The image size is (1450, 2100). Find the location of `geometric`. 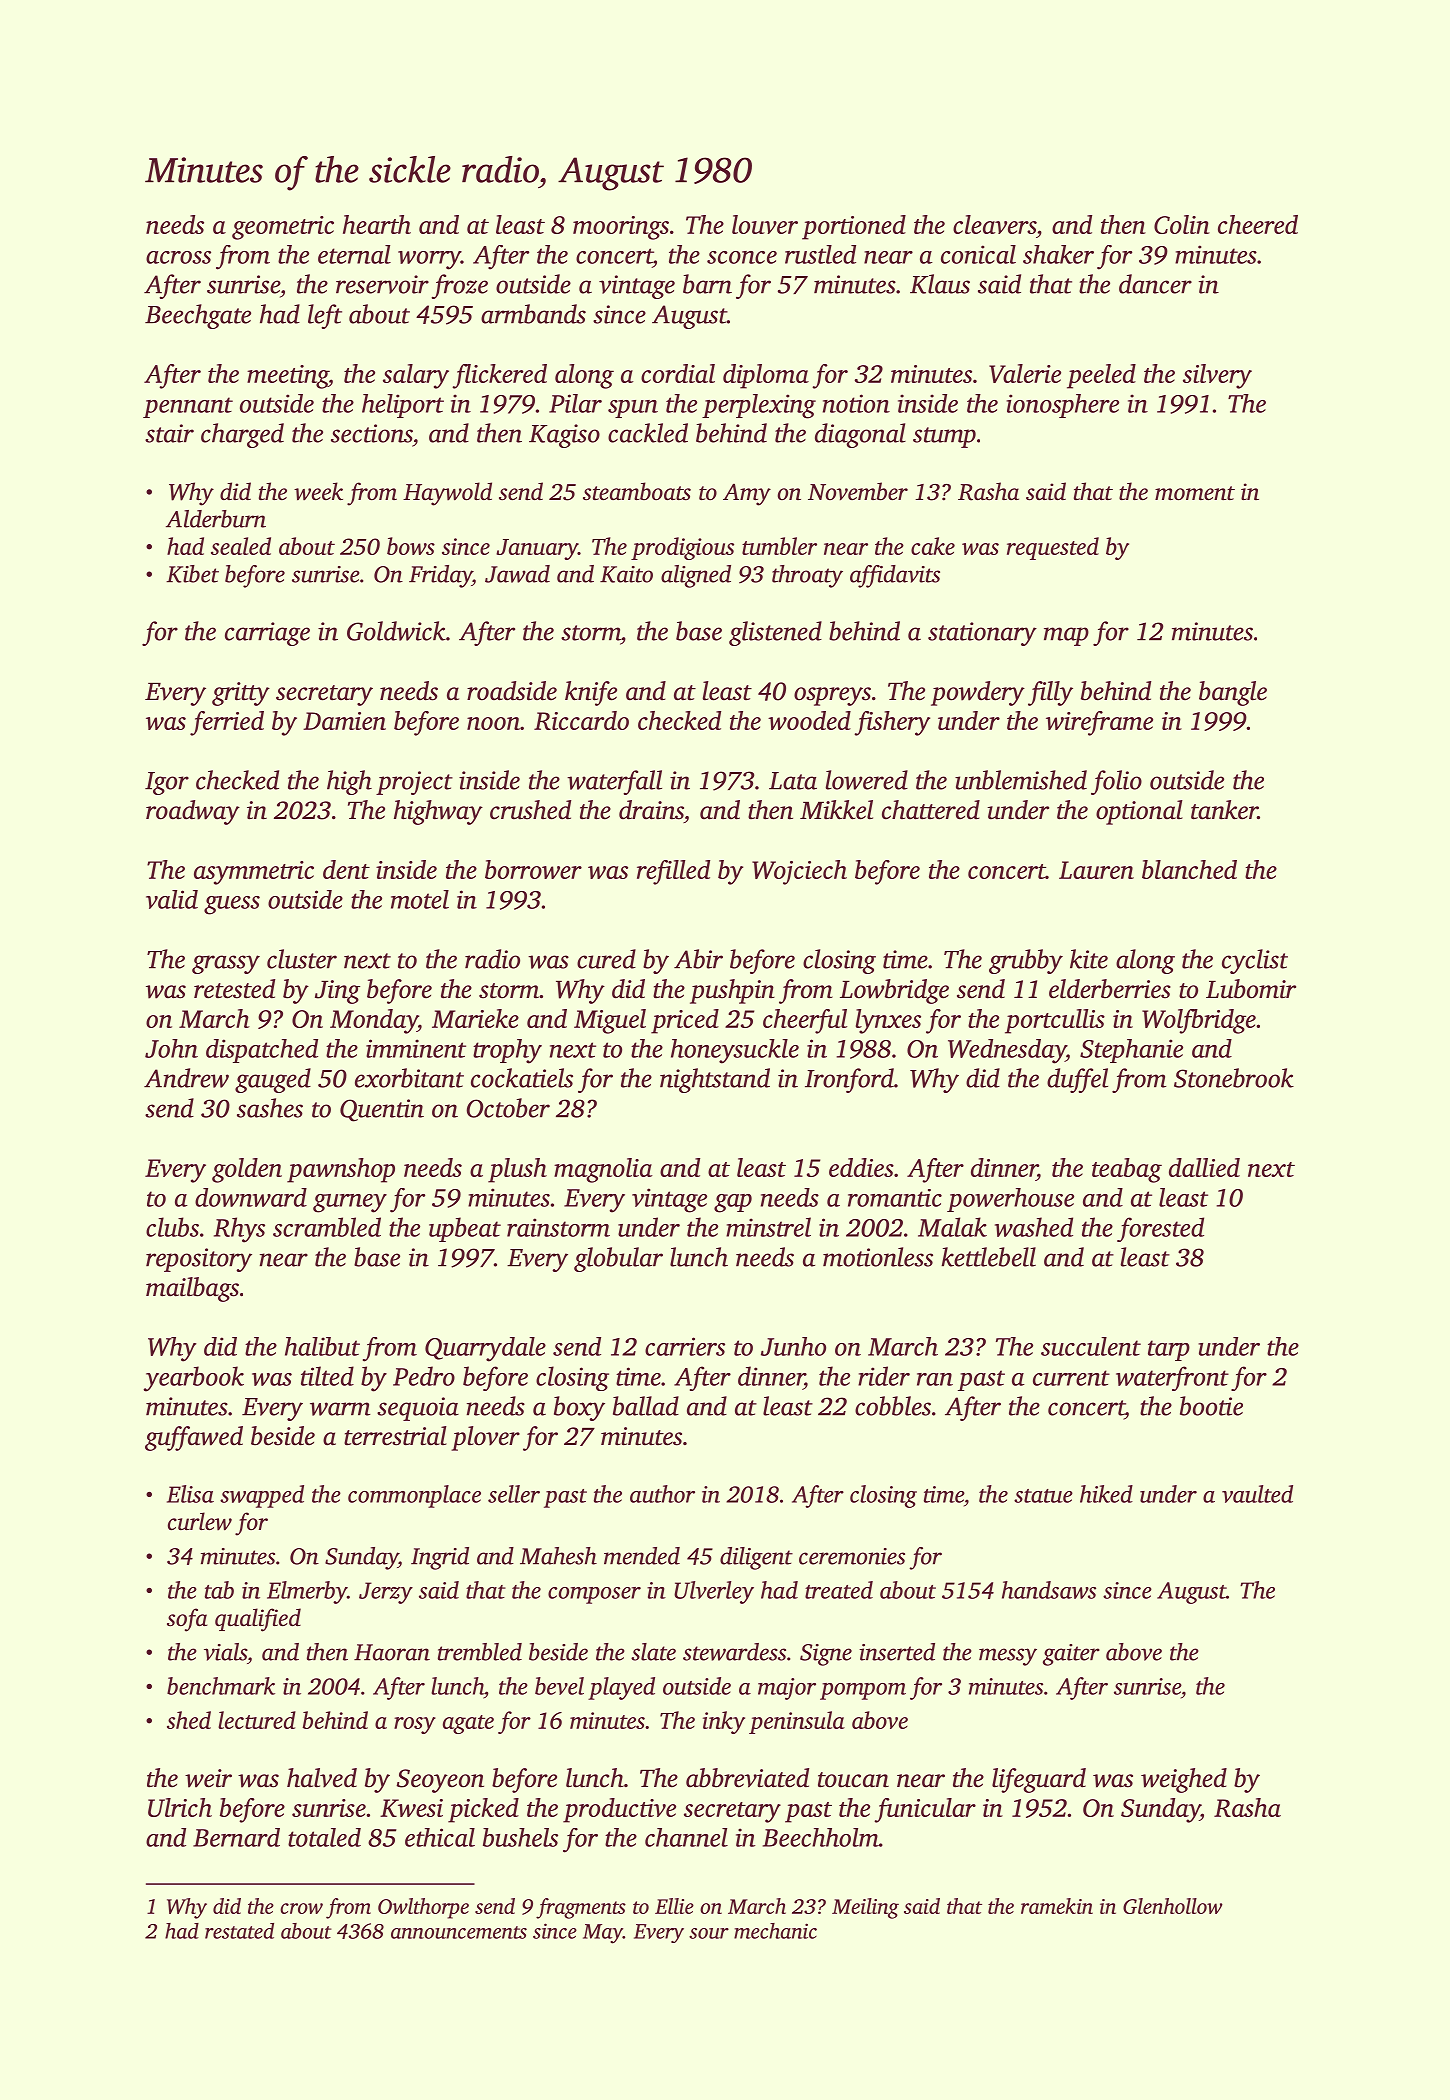

geometric is located at coordinates (283, 228).
